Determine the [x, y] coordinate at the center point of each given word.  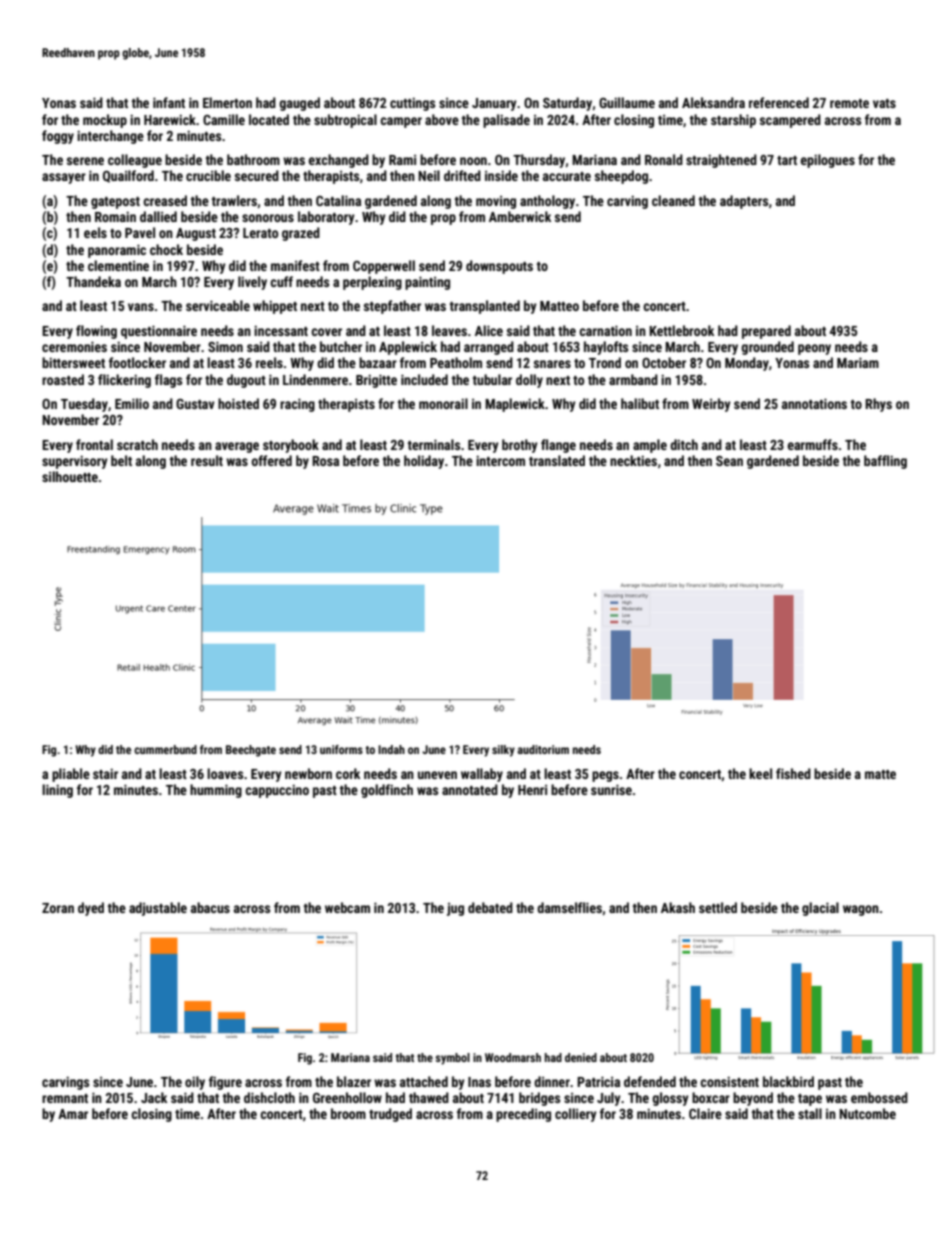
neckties [633, 460]
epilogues [828, 161]
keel [760, 773]
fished [793, 773]
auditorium [543, 749]
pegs [605, 776]
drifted [462, 175]
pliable [71, 775]
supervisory [75, 462]
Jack [154, 1097]
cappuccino [277, 791]
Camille [224, 119]
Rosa [325, 461]
